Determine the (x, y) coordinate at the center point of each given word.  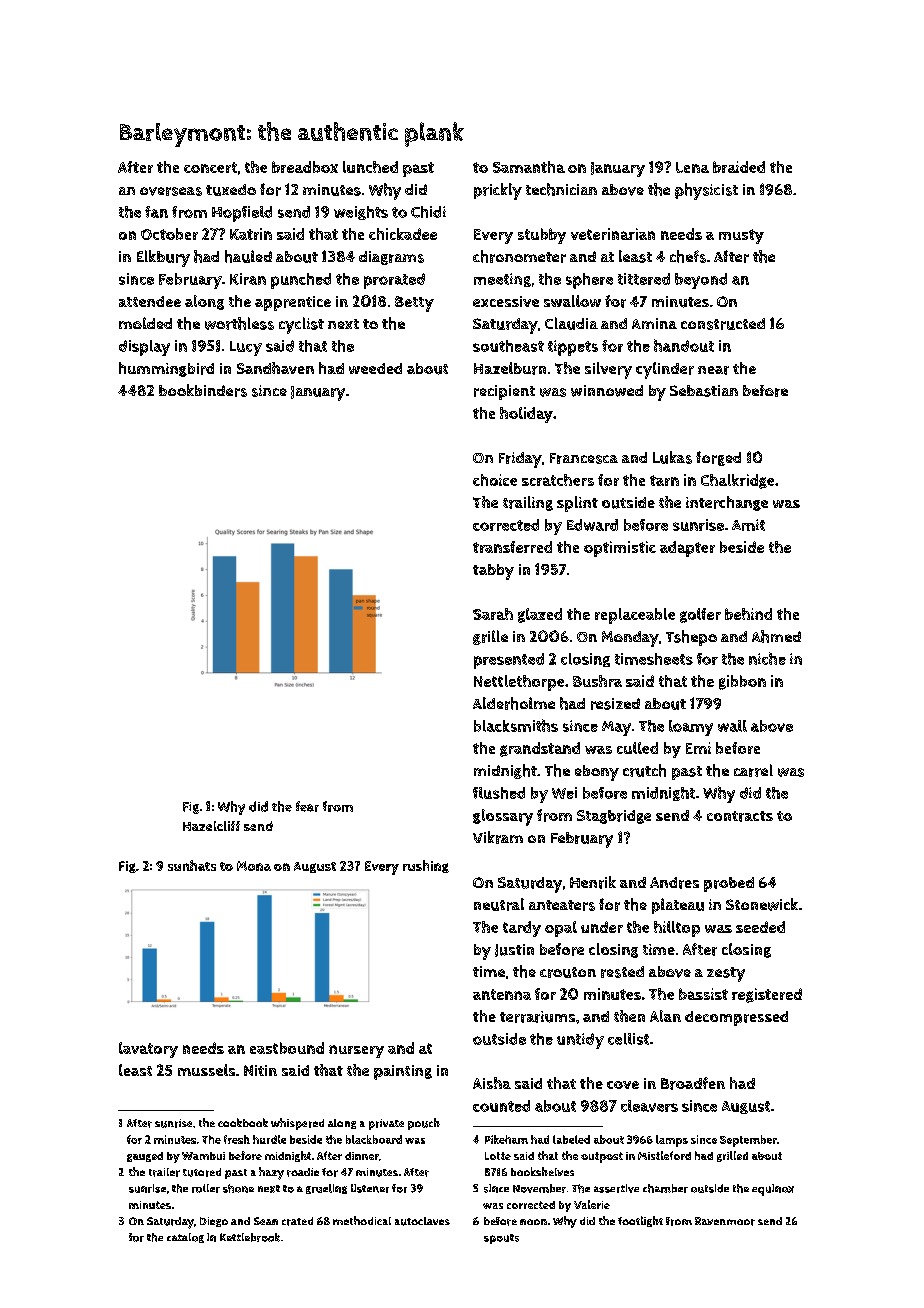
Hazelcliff (211, 826)
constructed (723, 324)
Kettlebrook (250, 1237)
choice (495, 480)
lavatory (148, 1050)
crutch (644, 770)
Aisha (492, 1083)
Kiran (248, 279)
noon (533, 1222)
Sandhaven (275, 368)
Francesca (584, 458)
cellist (628, 1039)
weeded (375, 368)
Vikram (498, 837)
